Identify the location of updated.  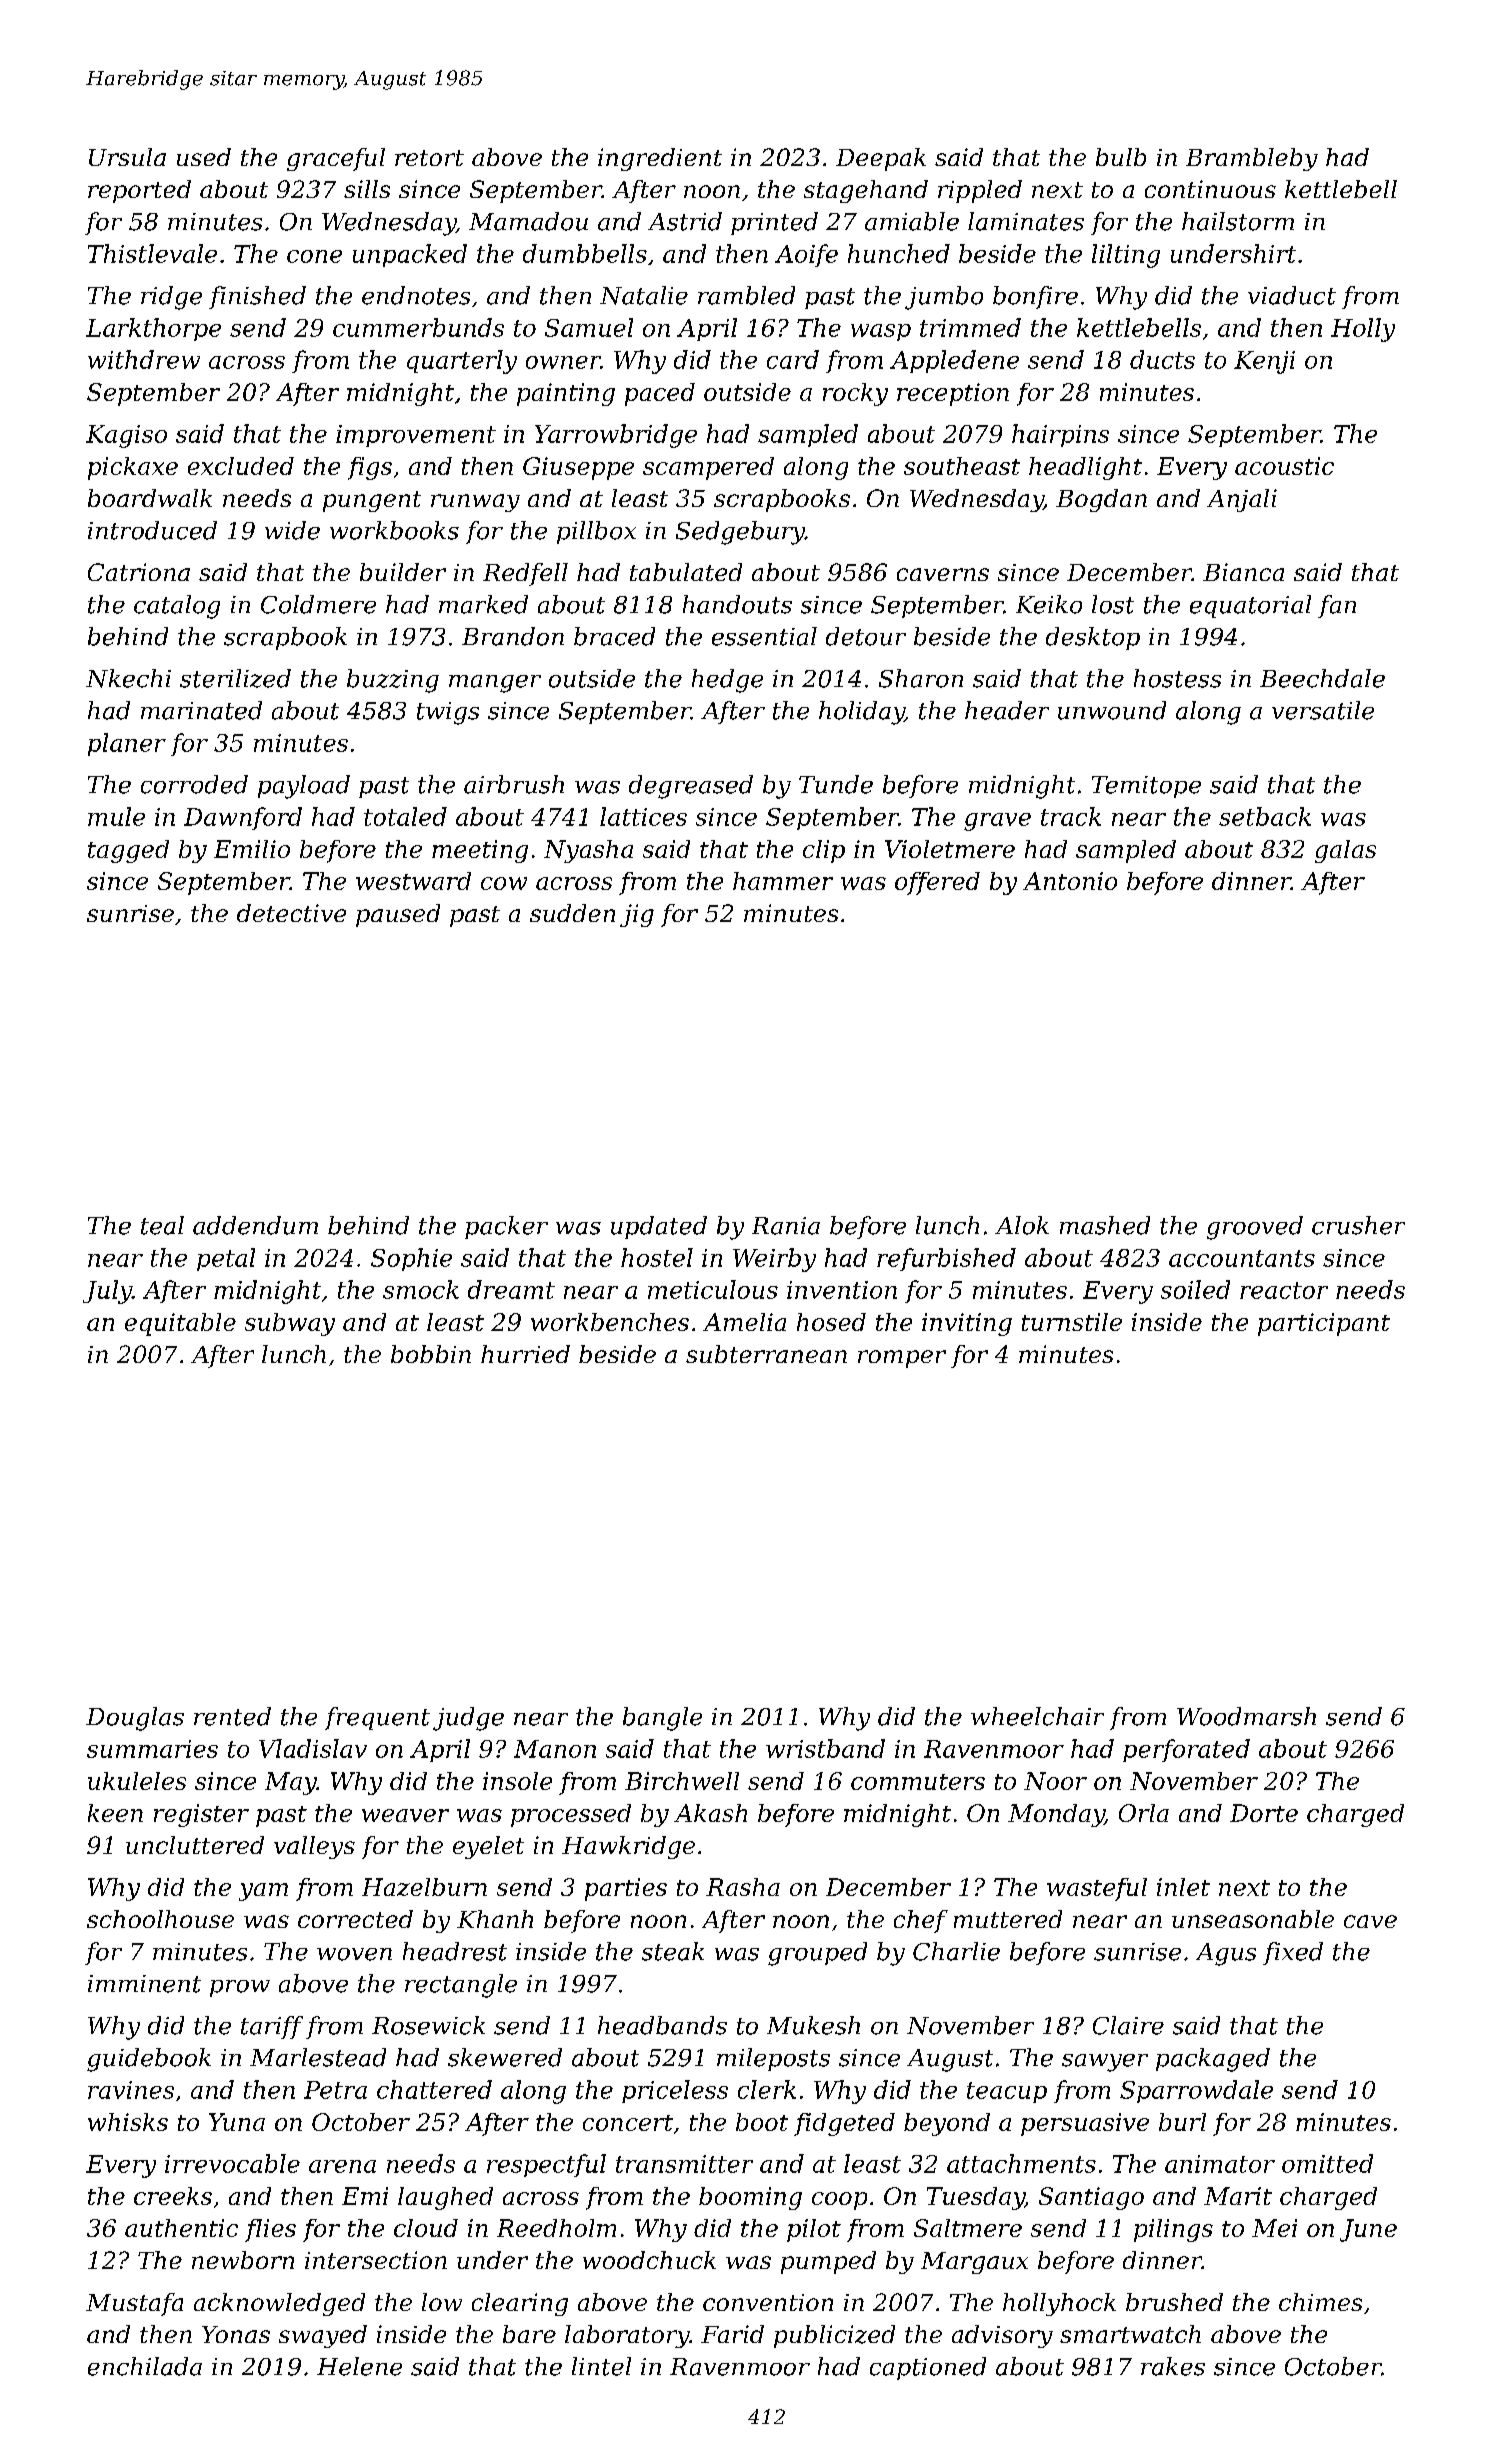
(659, 1227).
